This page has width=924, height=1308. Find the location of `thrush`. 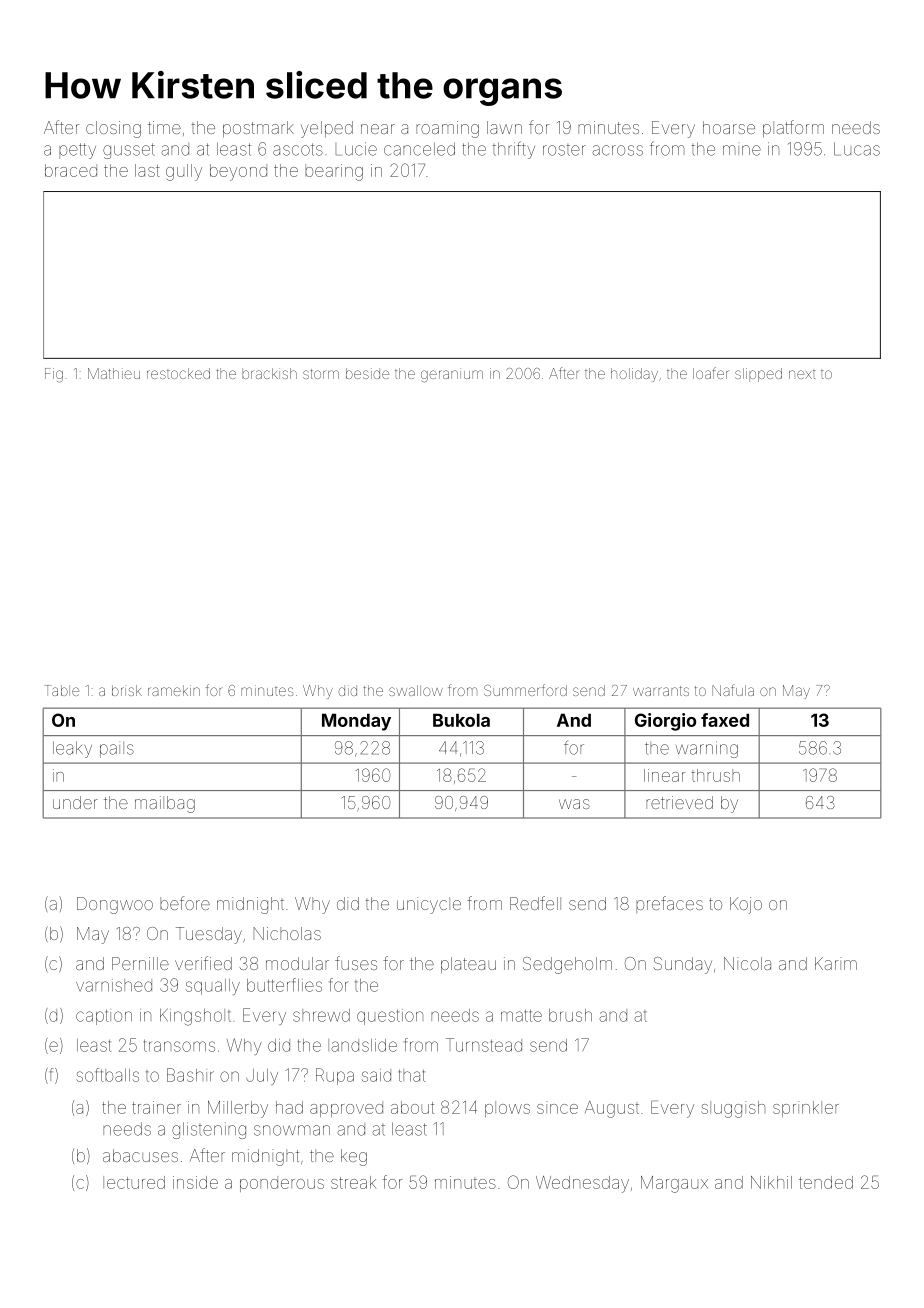

thrush is located at coordinates (715, 775).
